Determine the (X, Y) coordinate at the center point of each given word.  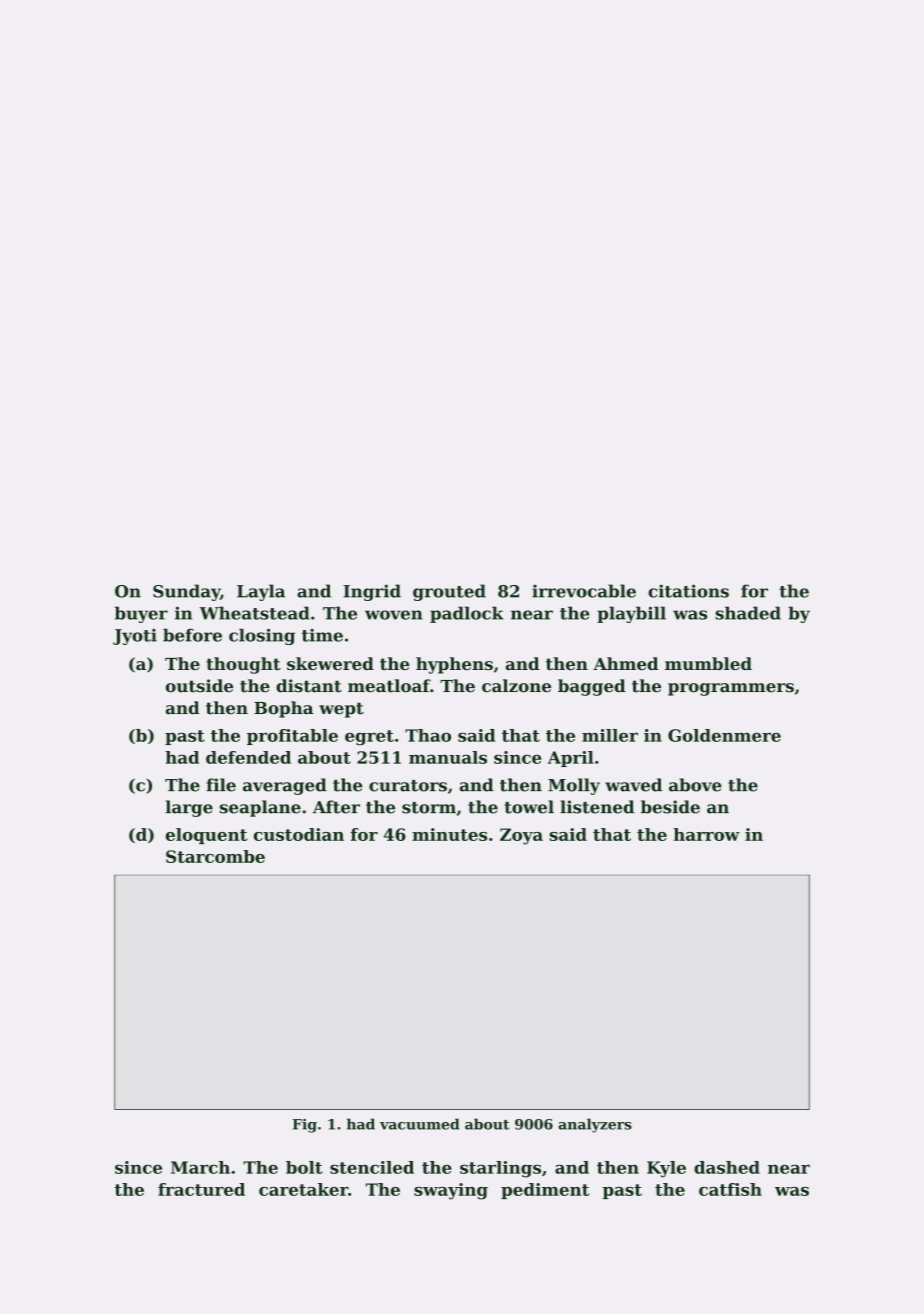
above (695, 785)
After (336, 807)
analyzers (595, 1125)
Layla (261, 592)
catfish (730, 1189)
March (200, 1167)
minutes (449, 834)
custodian (299, 834)
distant (309, 686)
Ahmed (626, 663)
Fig (305, 1126)
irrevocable (584, 591)
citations (688, 591)
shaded (748, 613)
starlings (500, 1169)
